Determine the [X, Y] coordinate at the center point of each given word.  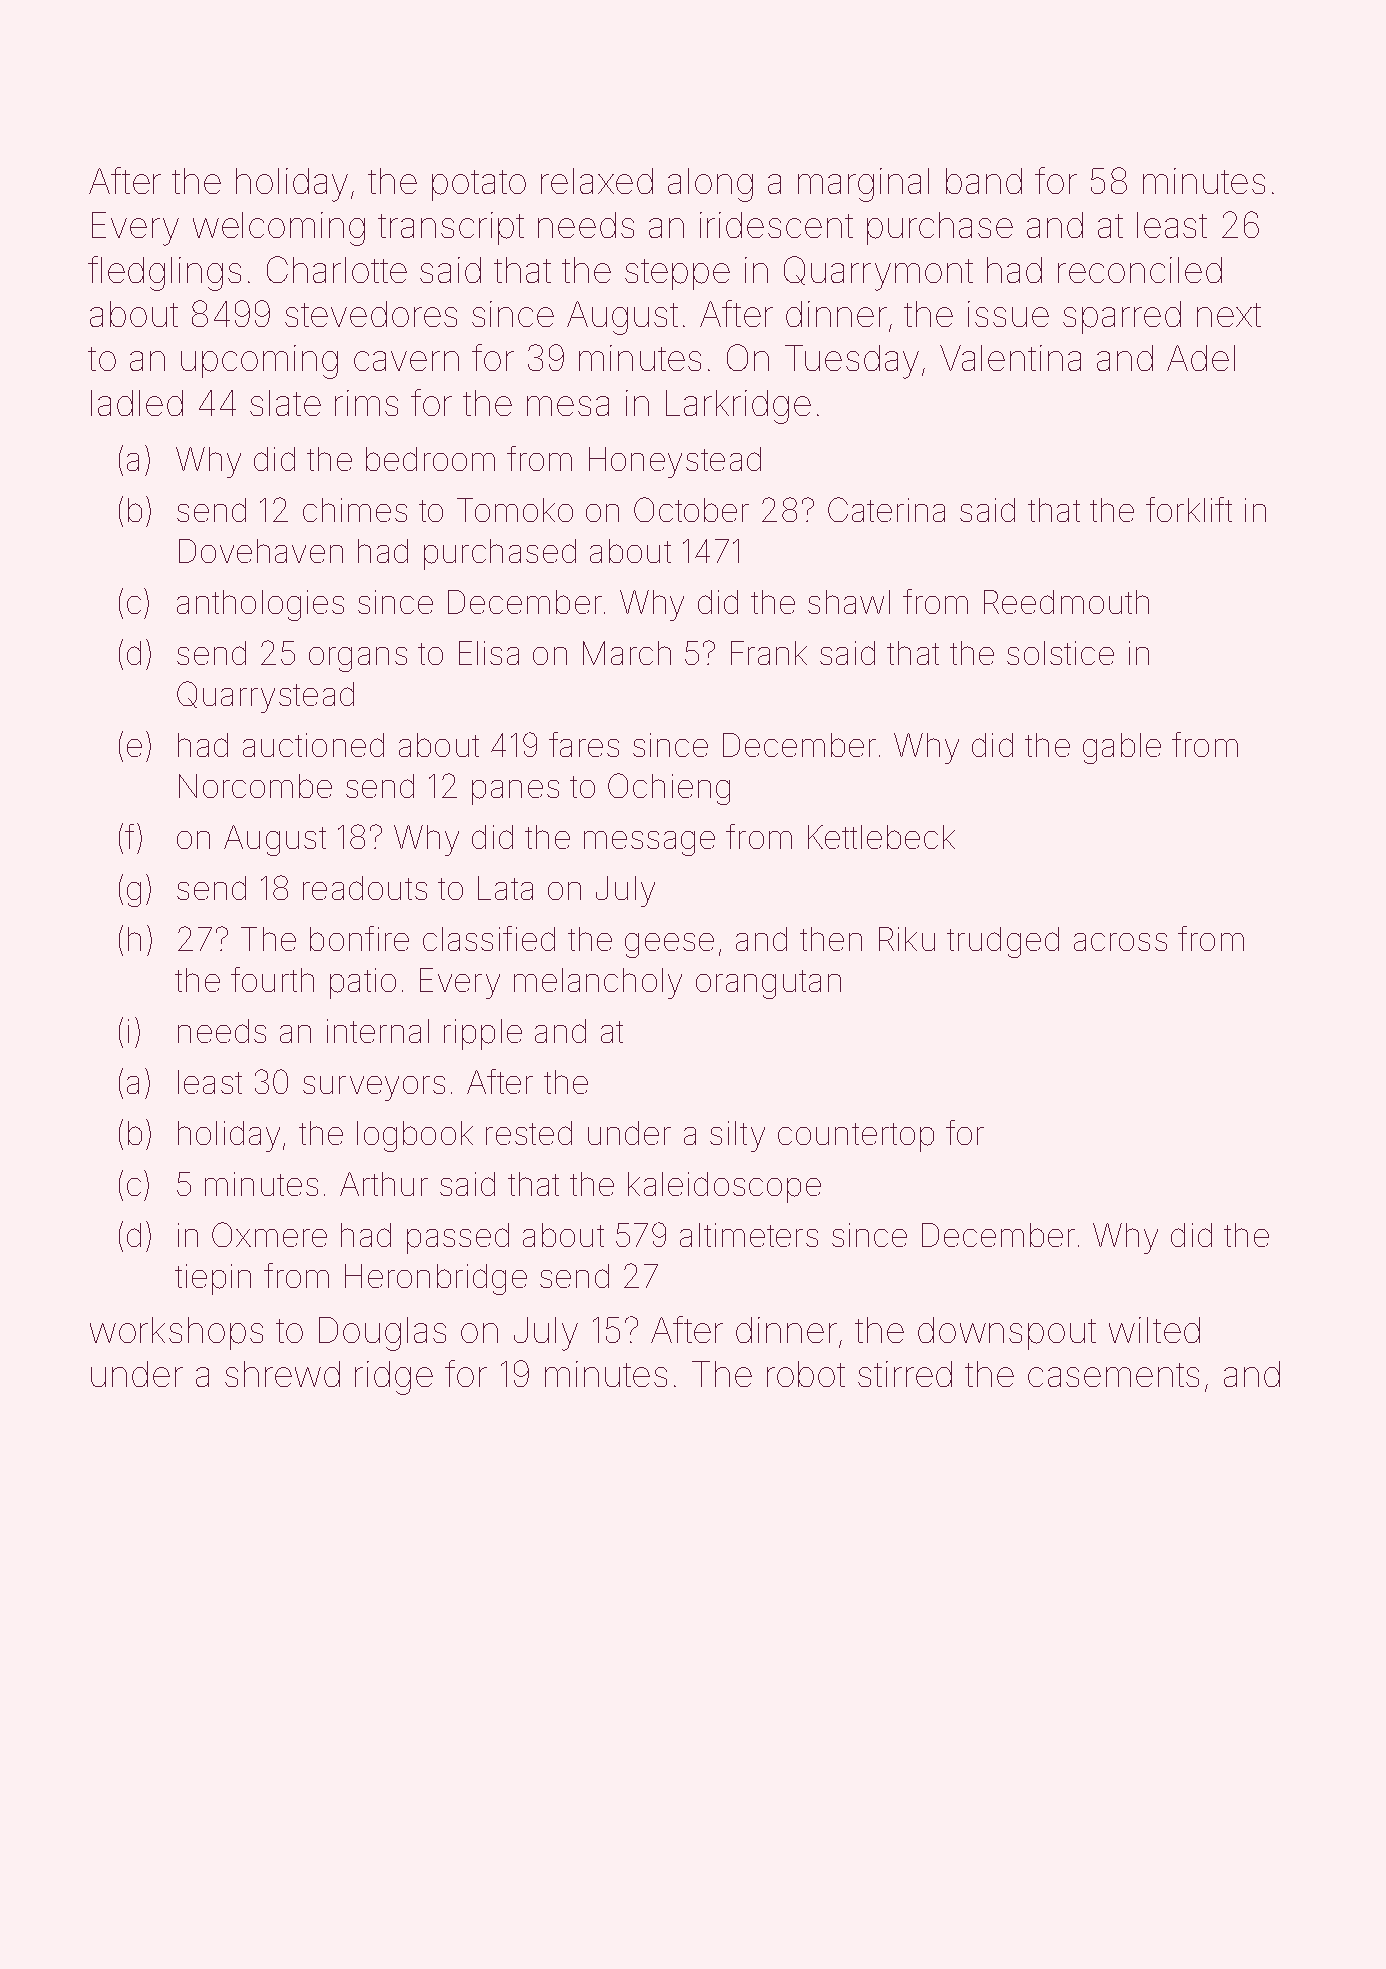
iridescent [776, 225]
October [691, 509]
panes [515, 792]
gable [1122, 748]
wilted [1154, 1330]
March [627, 653]
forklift [1189, 509]
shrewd [282, 1374]
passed [458, 1238]
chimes [355, 510]
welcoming [279, 229]
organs [358, 659]
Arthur [384, 1184]
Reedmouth [1066, 602]
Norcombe [255, 786]
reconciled [1140, 270]
